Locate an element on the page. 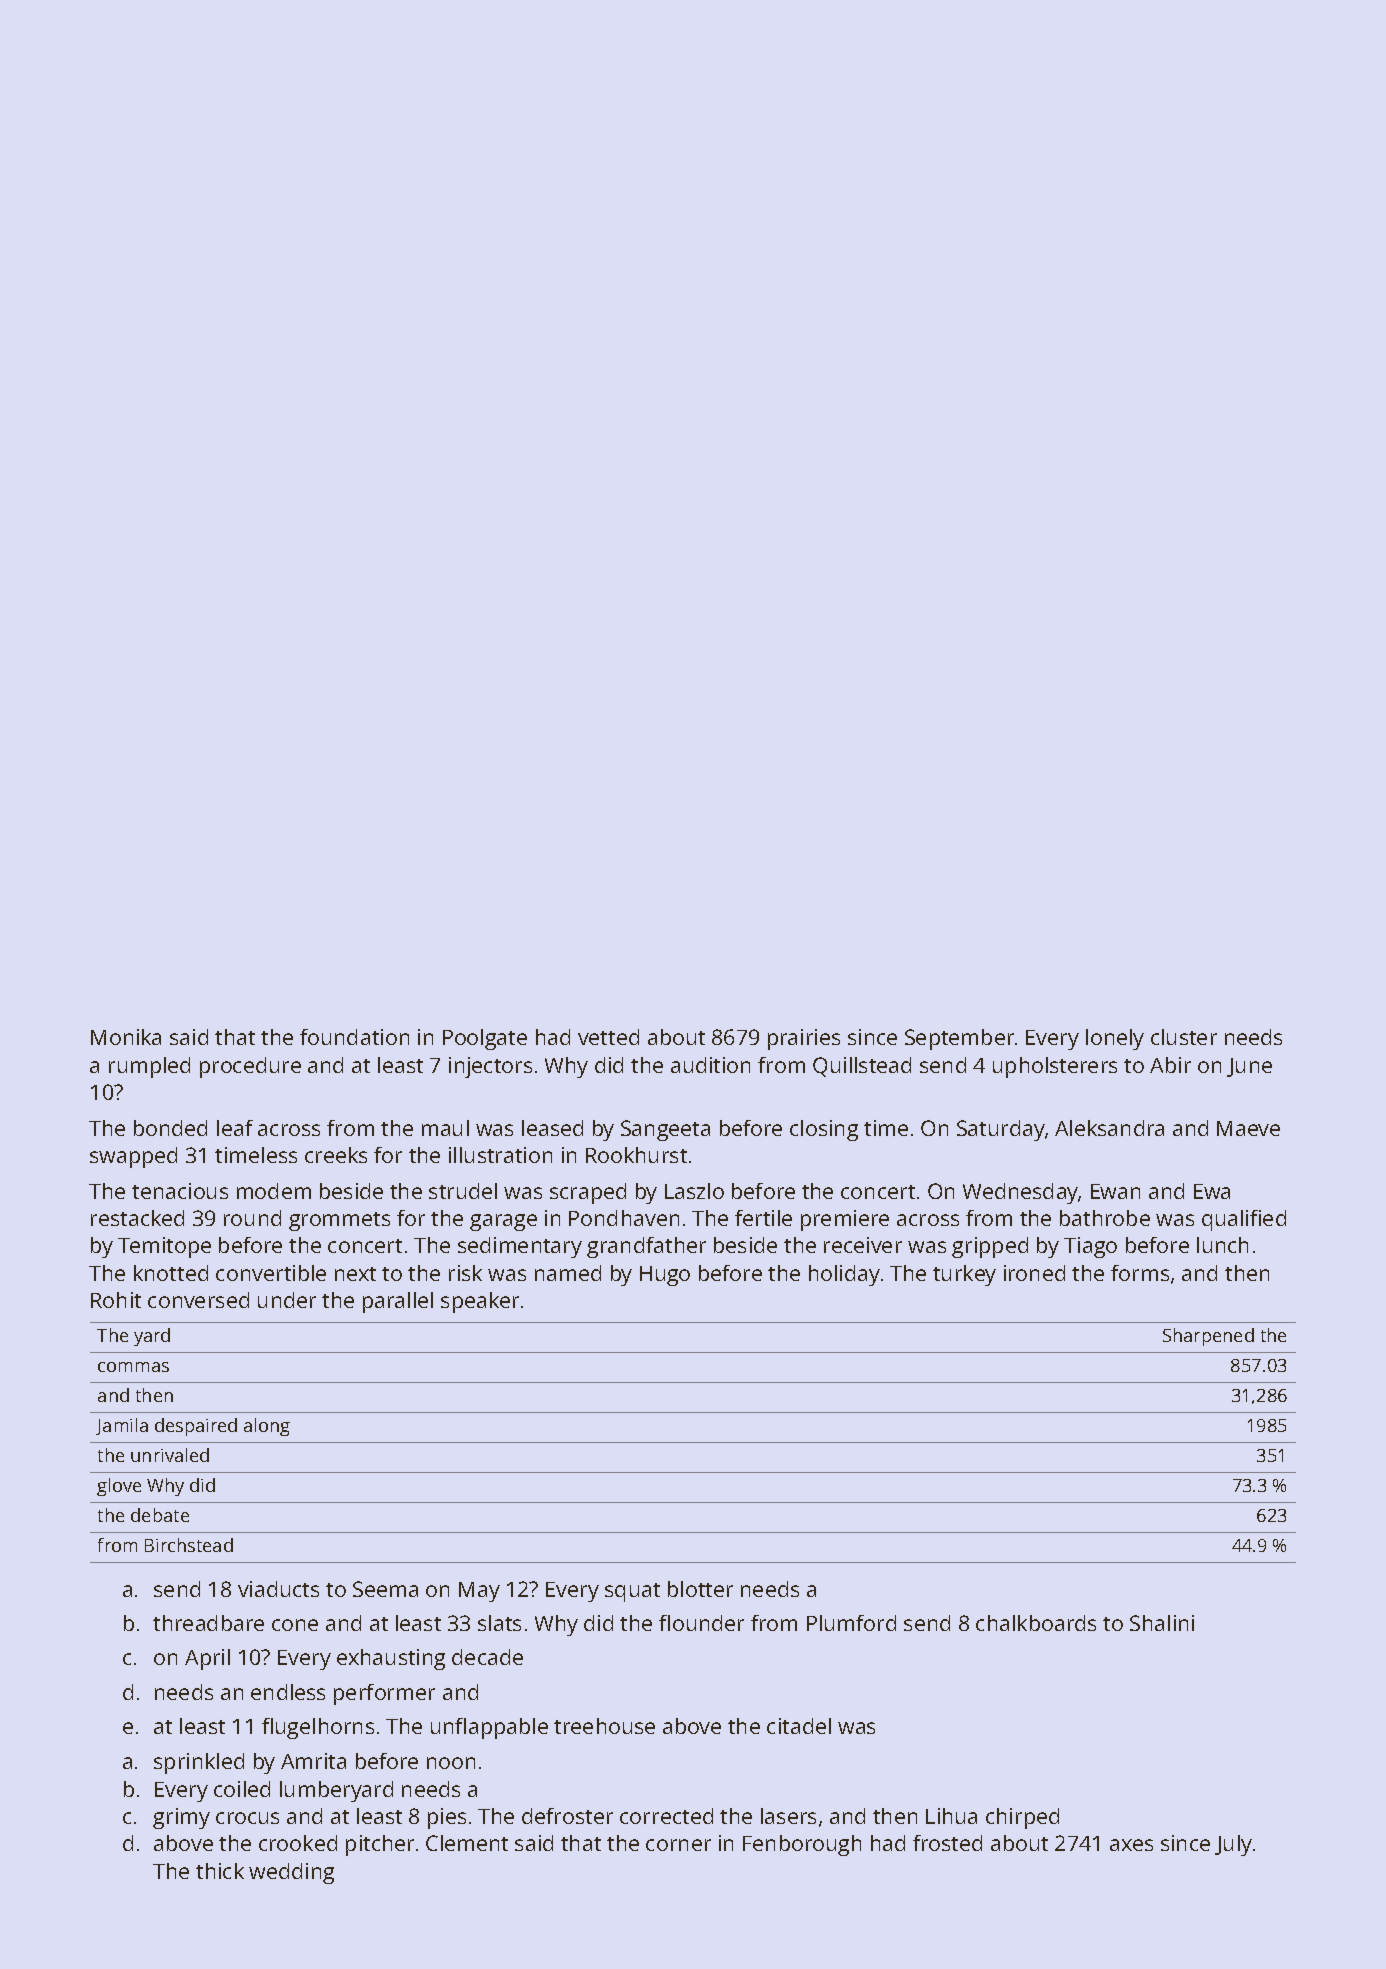 The image size is (1386, 1969). cluster is located at coordinates (1184, 1037).
